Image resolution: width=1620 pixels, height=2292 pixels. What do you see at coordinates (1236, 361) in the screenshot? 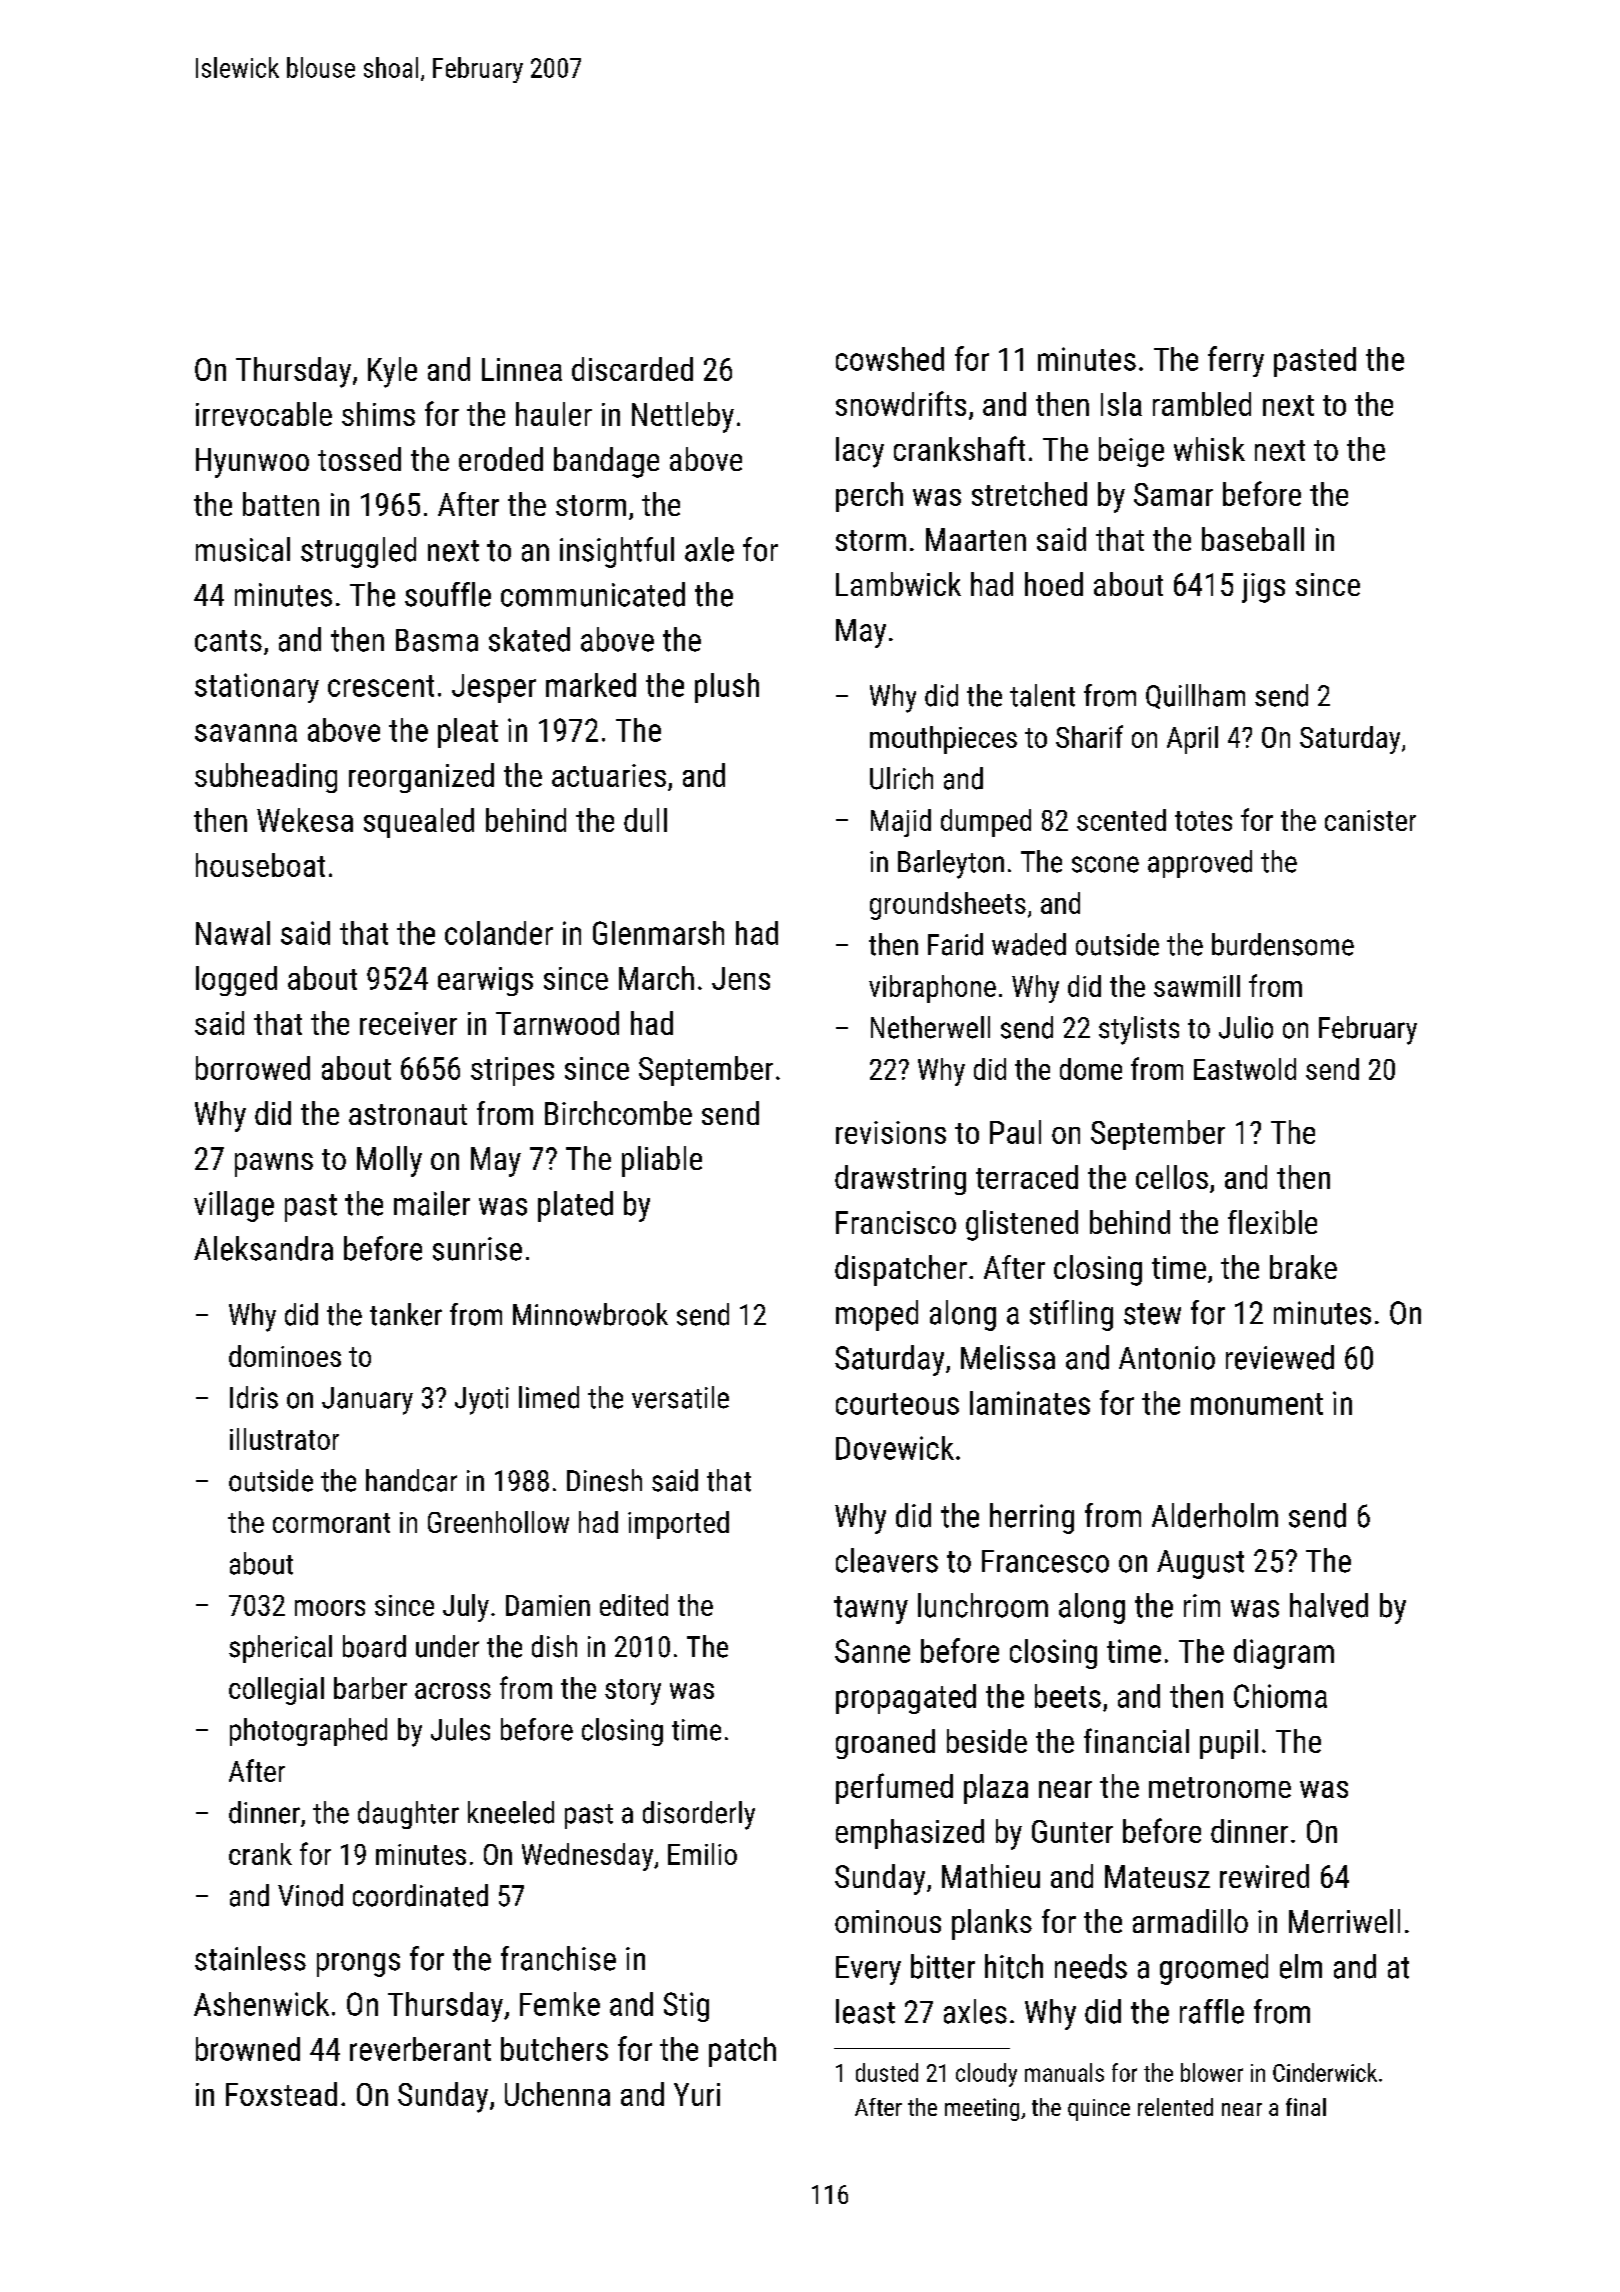
I see `ferry` at bounding box center [1236, 361].
